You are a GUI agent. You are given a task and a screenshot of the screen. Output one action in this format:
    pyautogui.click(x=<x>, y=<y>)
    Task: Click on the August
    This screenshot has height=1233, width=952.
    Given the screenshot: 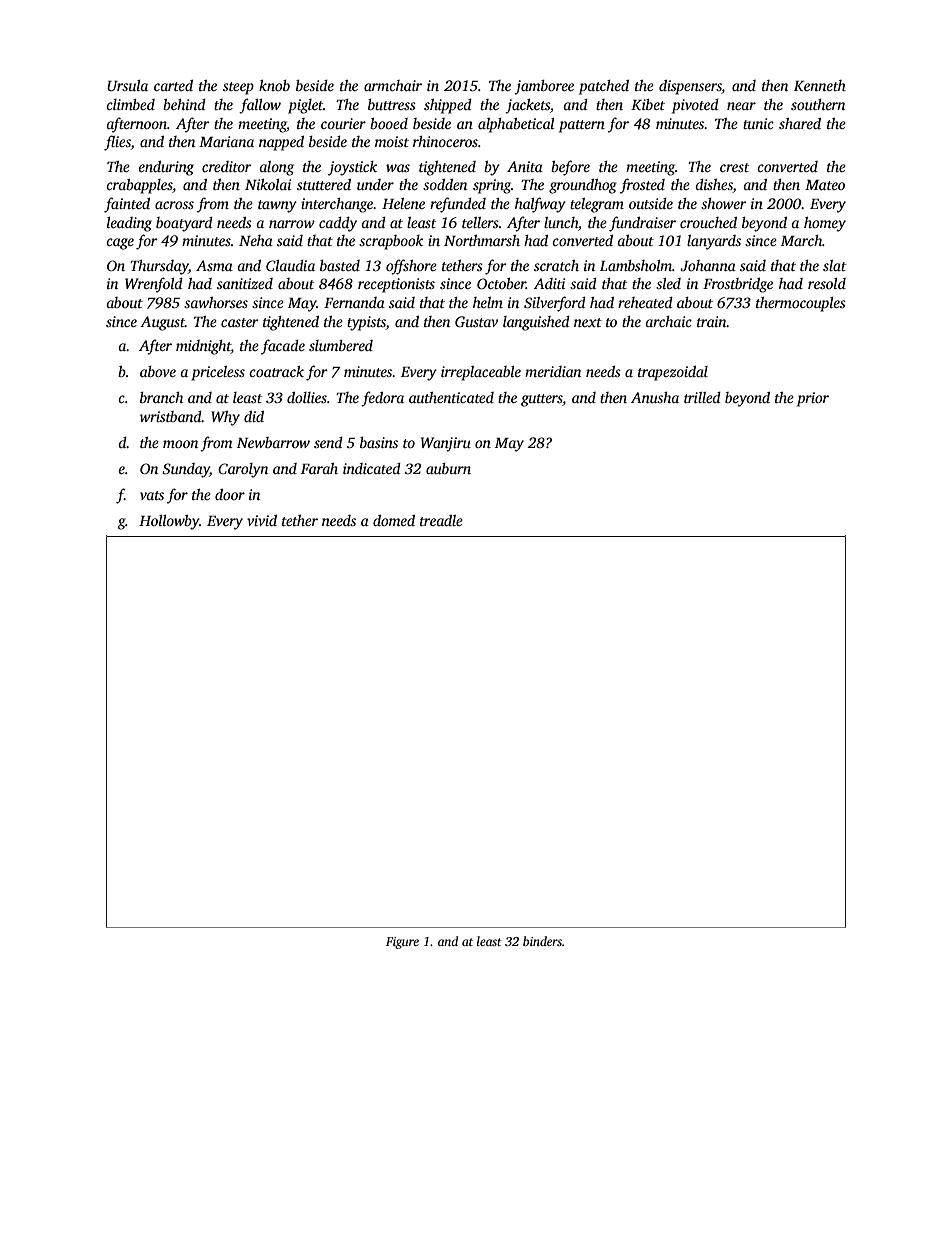 What is the action you would take?
    pyautogui.click(x=162, y=323)
